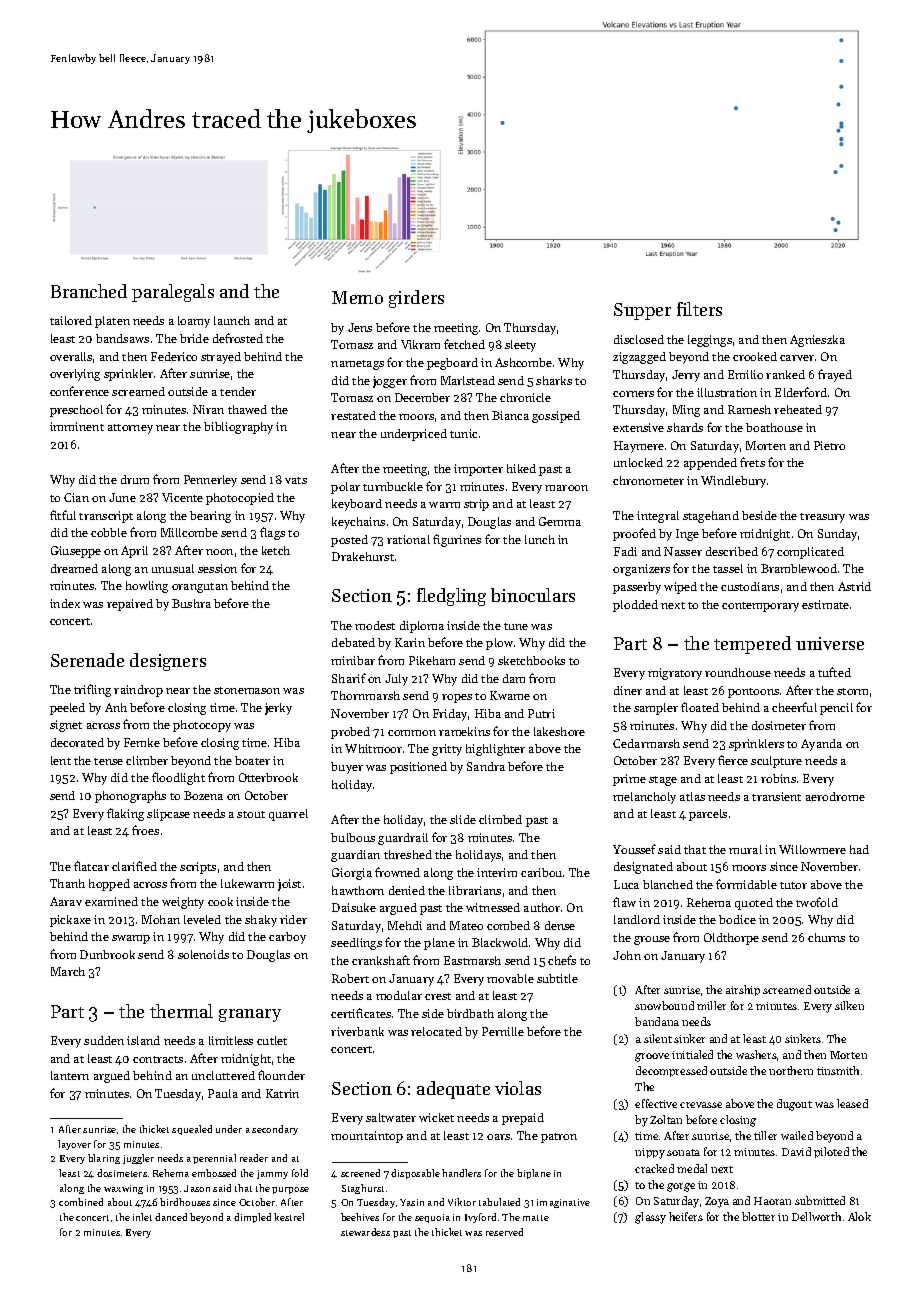  I want to click on airship, so click(743, 990).
